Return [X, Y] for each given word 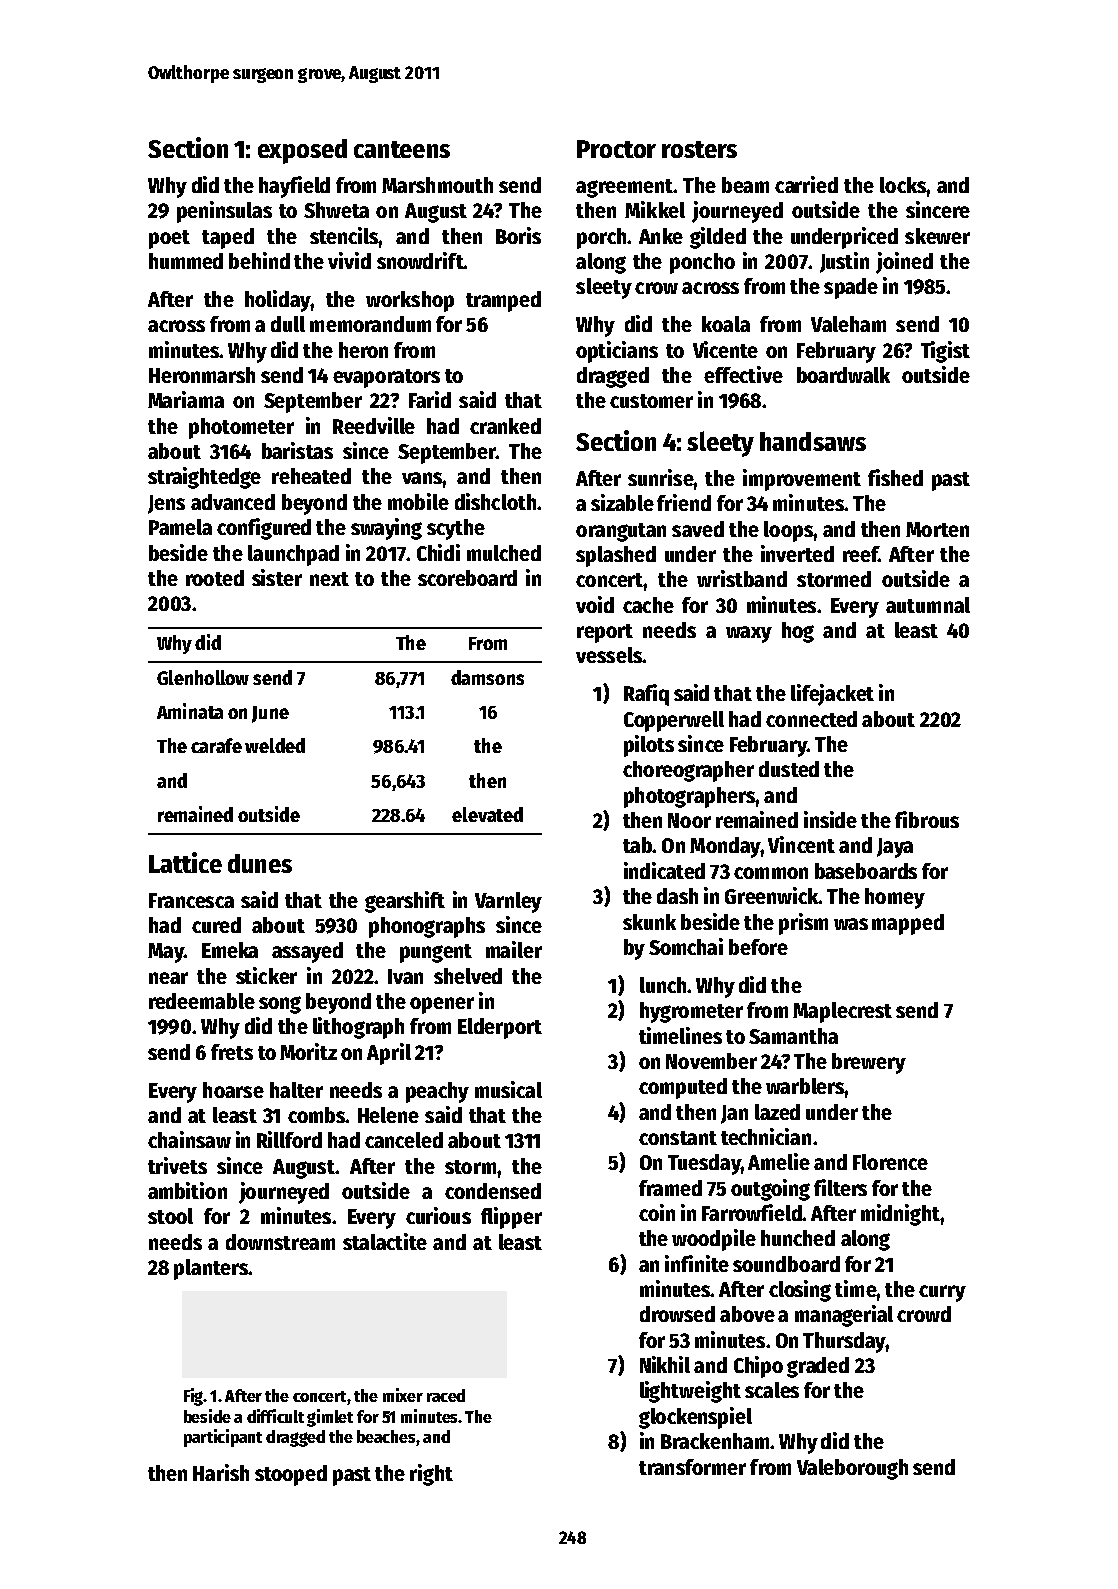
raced [446, 1395]
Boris [518, 235]
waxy [749, 634]
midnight [900, 1215]
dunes [260, 863]
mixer [403, 1395]
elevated [487, 814]
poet [169, 239]
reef [860, 554]
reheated [311, 476]
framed [670, 1188]
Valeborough [852, 1469]
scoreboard [467, 578]
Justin [844, 262]
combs [317, 1115]
